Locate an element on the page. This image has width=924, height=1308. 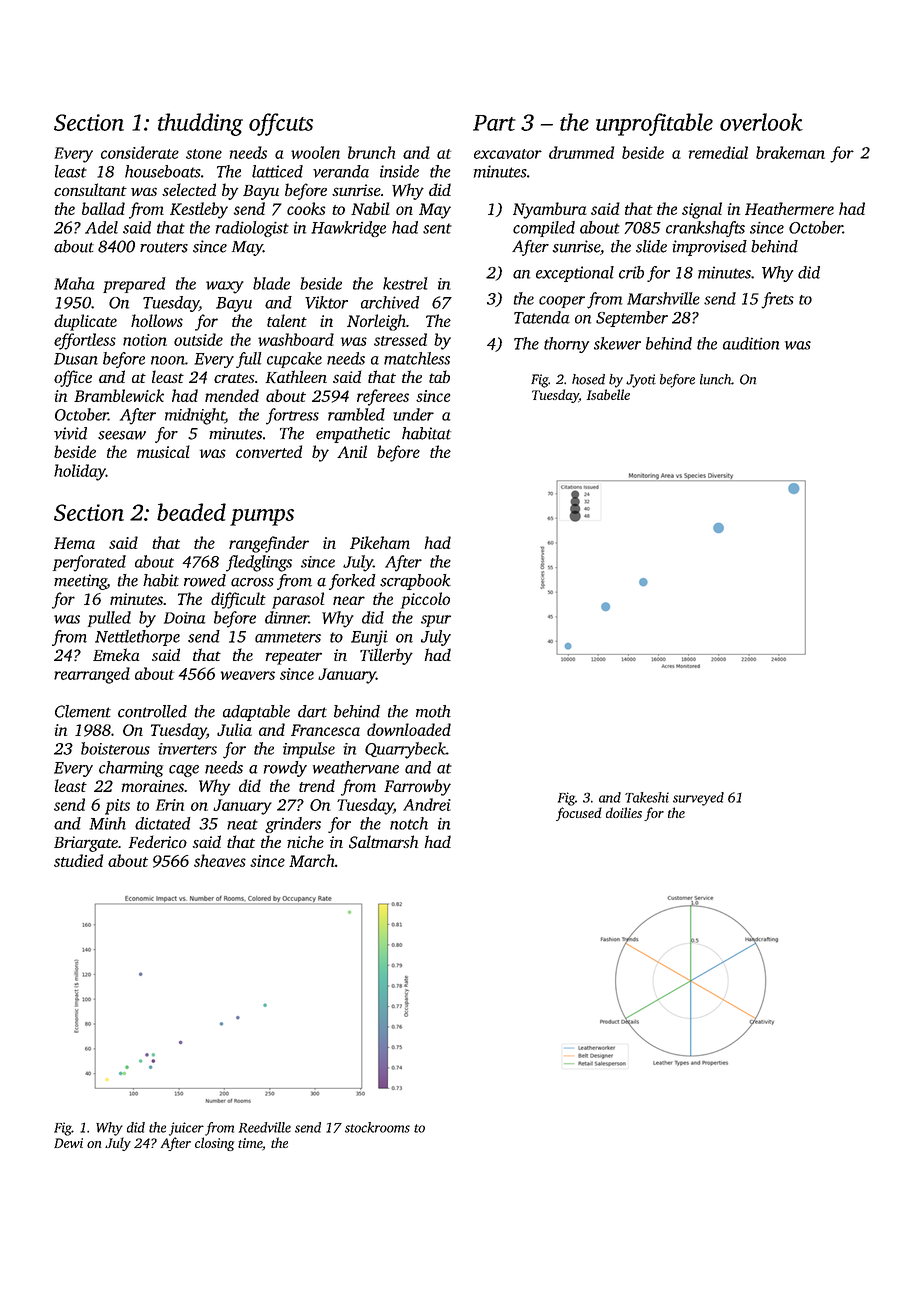
Reedville is located at coordinates (265, 1127).
